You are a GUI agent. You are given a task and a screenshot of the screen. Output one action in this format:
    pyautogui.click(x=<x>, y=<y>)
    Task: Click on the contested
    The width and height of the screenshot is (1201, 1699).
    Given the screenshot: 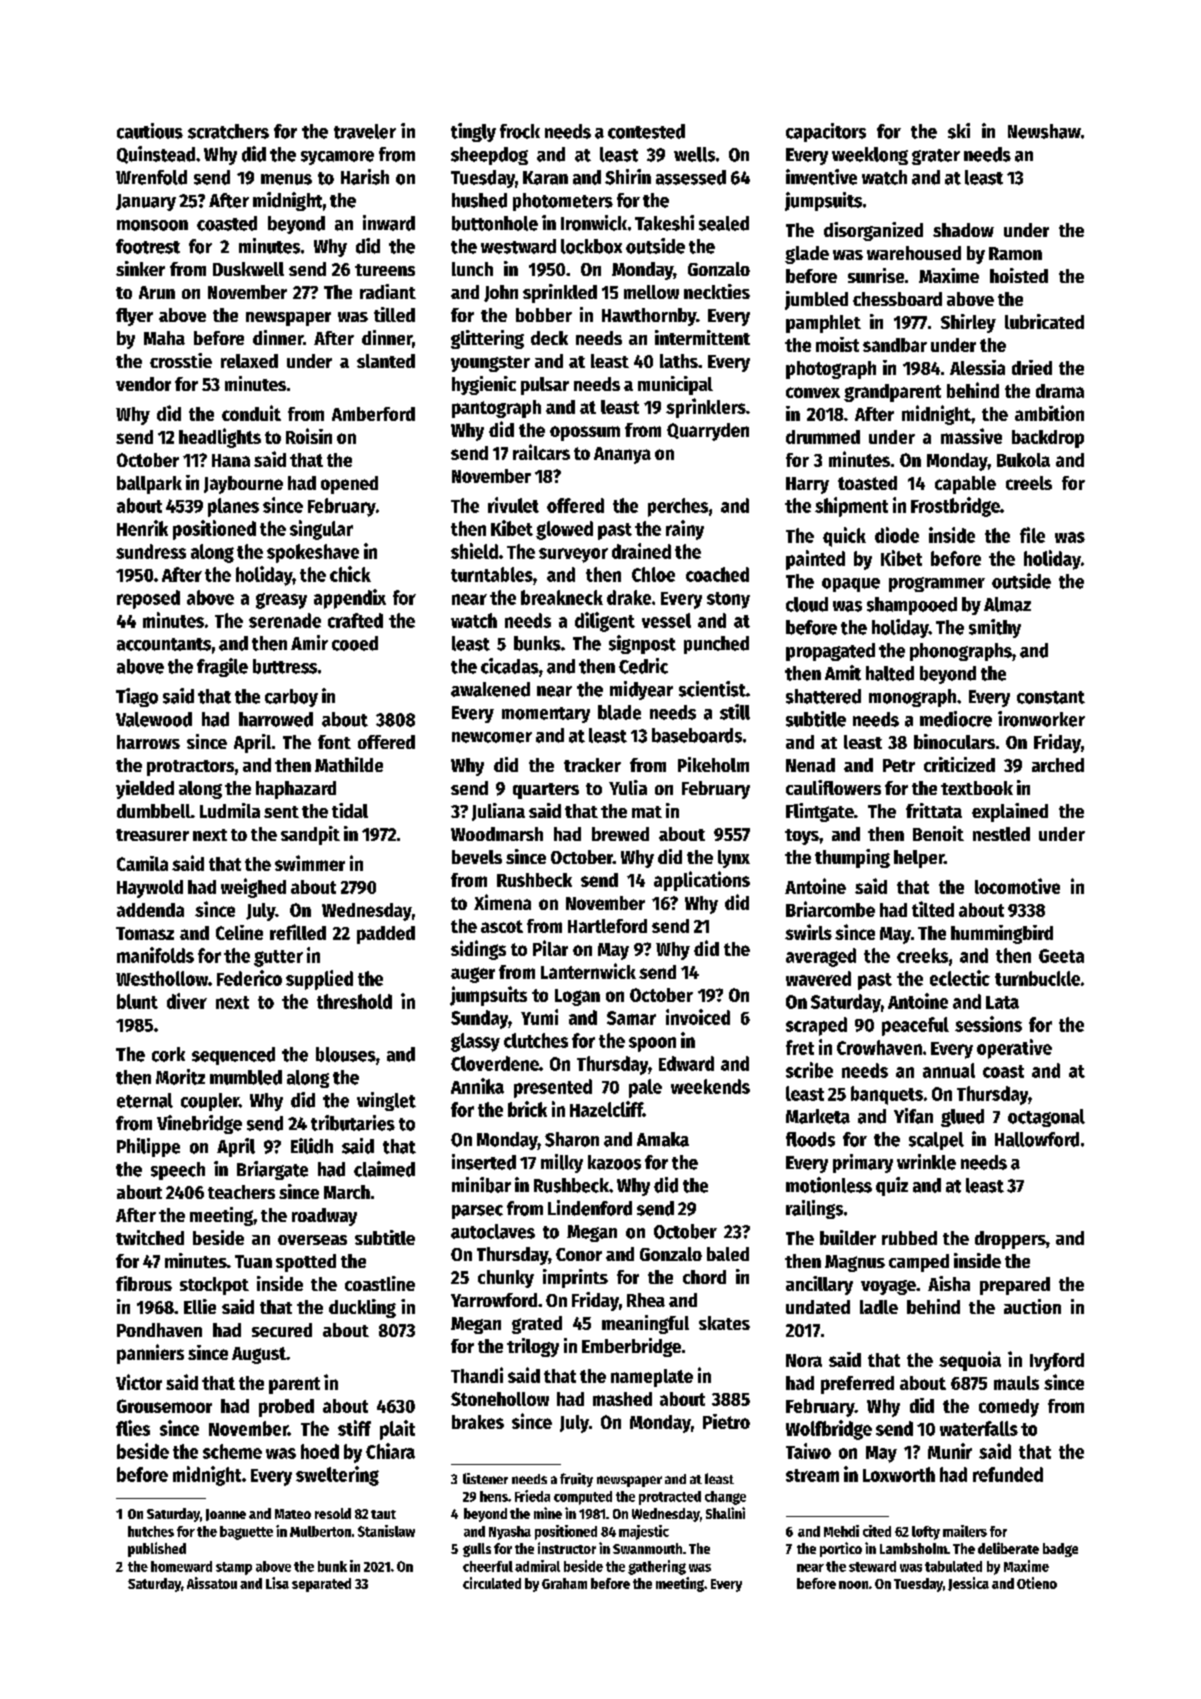 What is the action you would take?
    pyautogui.click(x=646, y=131)
